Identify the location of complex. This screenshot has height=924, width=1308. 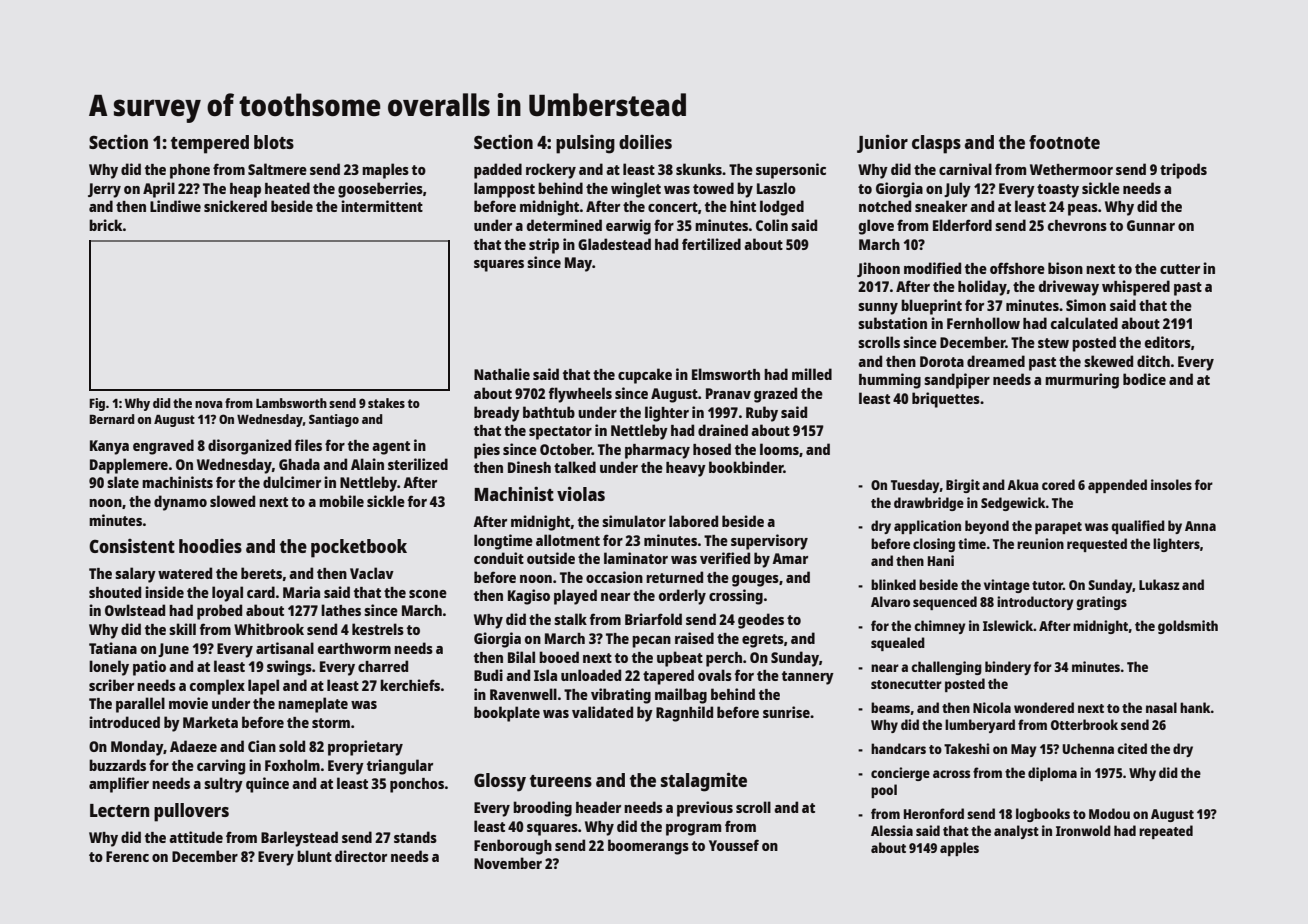
(217, 687).
